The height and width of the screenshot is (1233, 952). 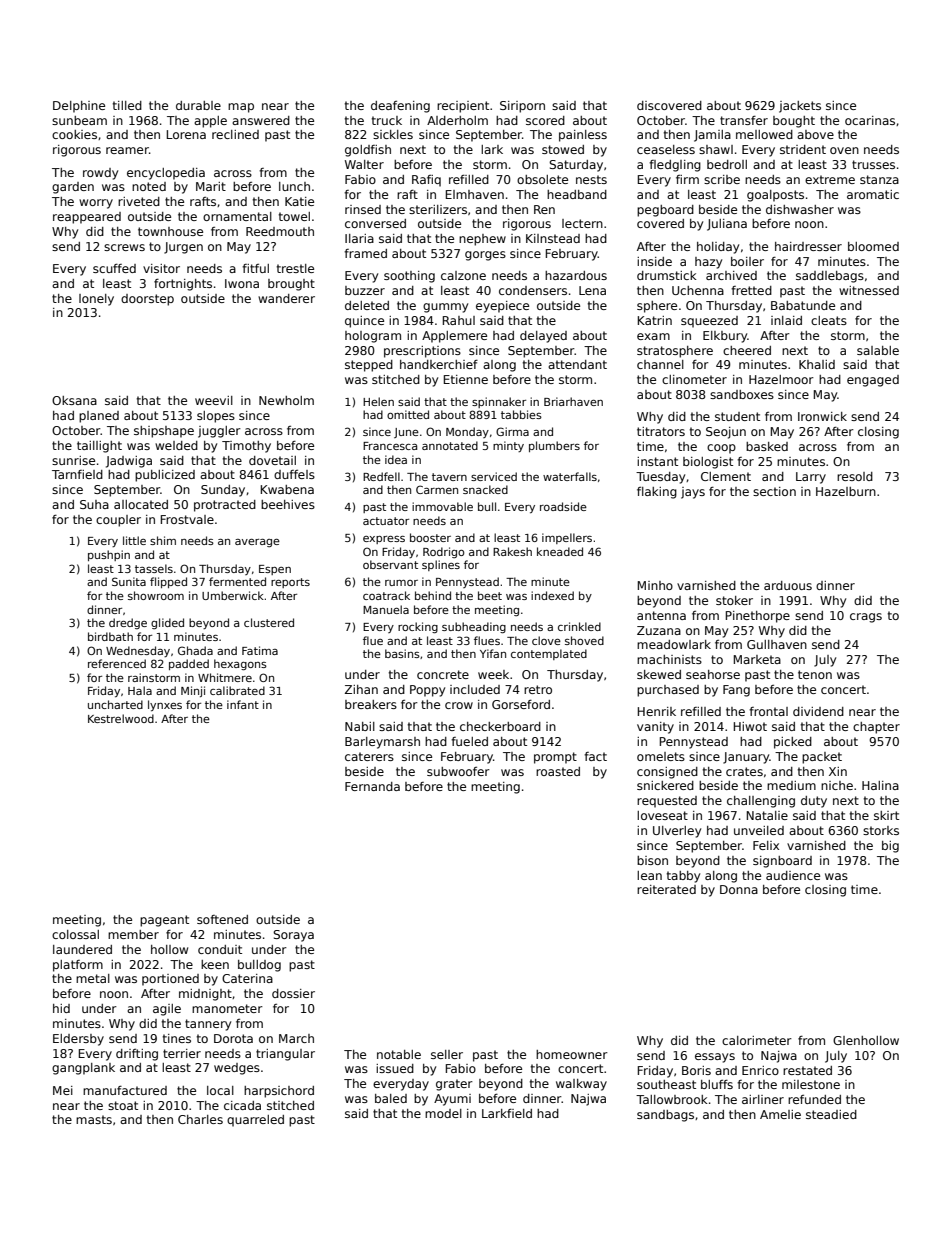 What do you see at coordinates (255, 1121) in the screenshot?
I see `quarreled` at bounding box center [255, 1121].
